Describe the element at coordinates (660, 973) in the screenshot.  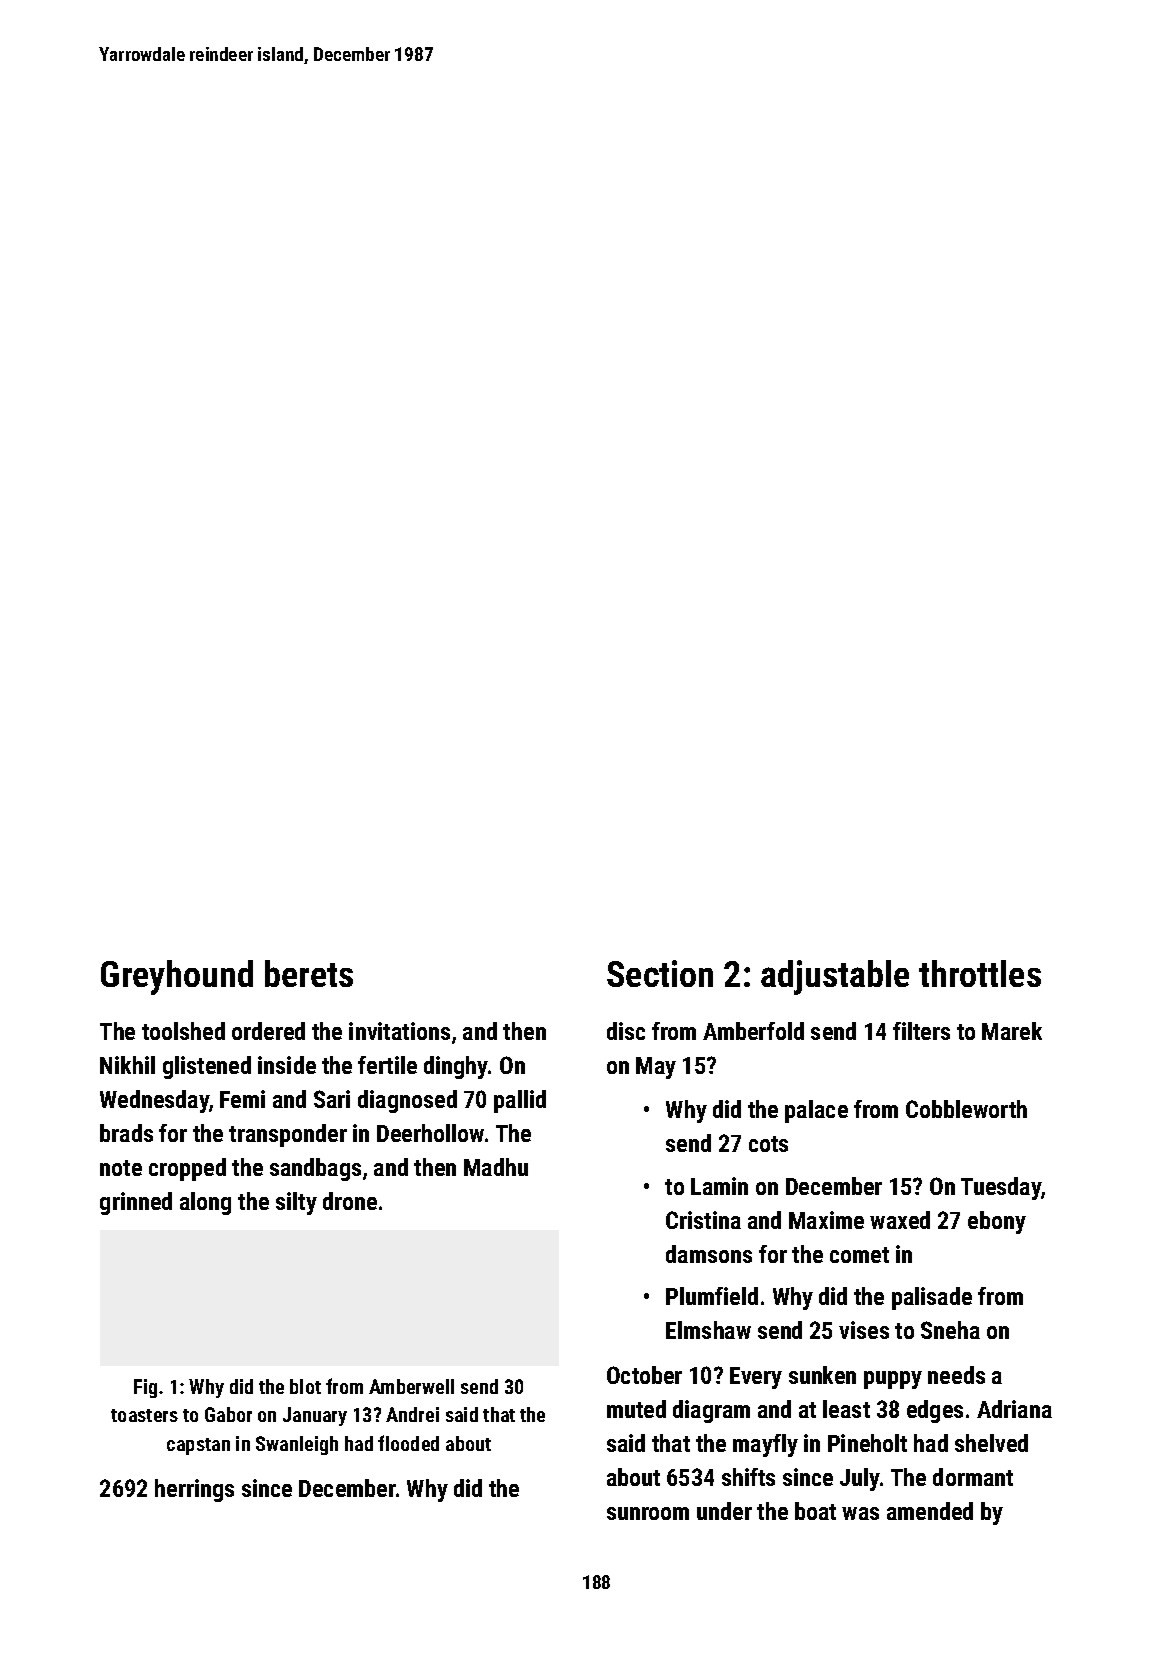
I see `Section` at that location.
